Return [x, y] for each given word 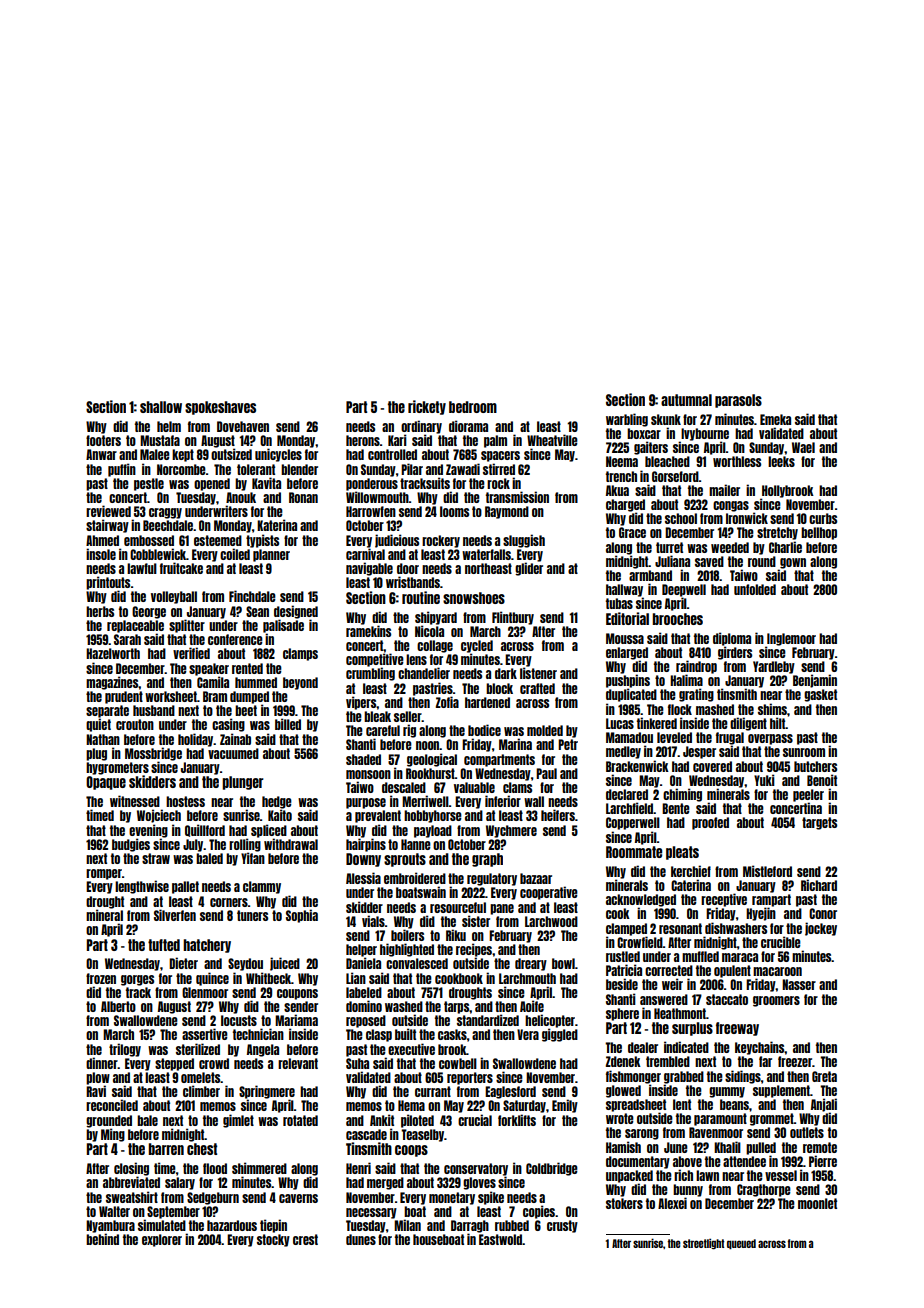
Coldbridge [552, 1169]
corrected [669, 970]
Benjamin [815, 681]
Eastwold [500, 1239]
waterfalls [486, 554]
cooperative [549, 893]
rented [247, 668]
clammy [262, 887]
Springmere [267, 1092]
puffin [122, 470]
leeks [781, 461]
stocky [273, 1240]
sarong [642, 1134]
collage [435, 646]
